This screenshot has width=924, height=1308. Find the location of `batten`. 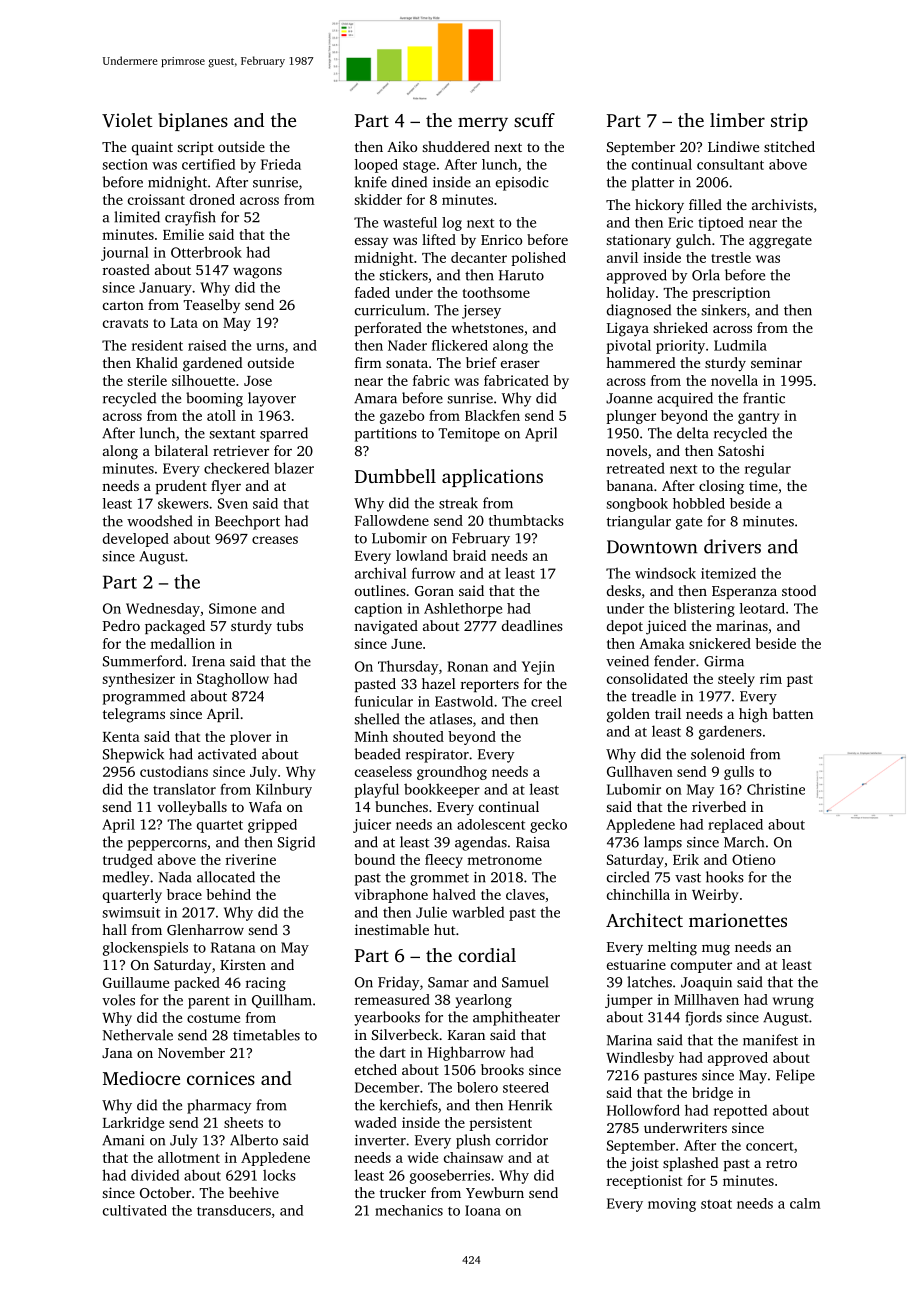

batten is located at coordinates (793, 713).
